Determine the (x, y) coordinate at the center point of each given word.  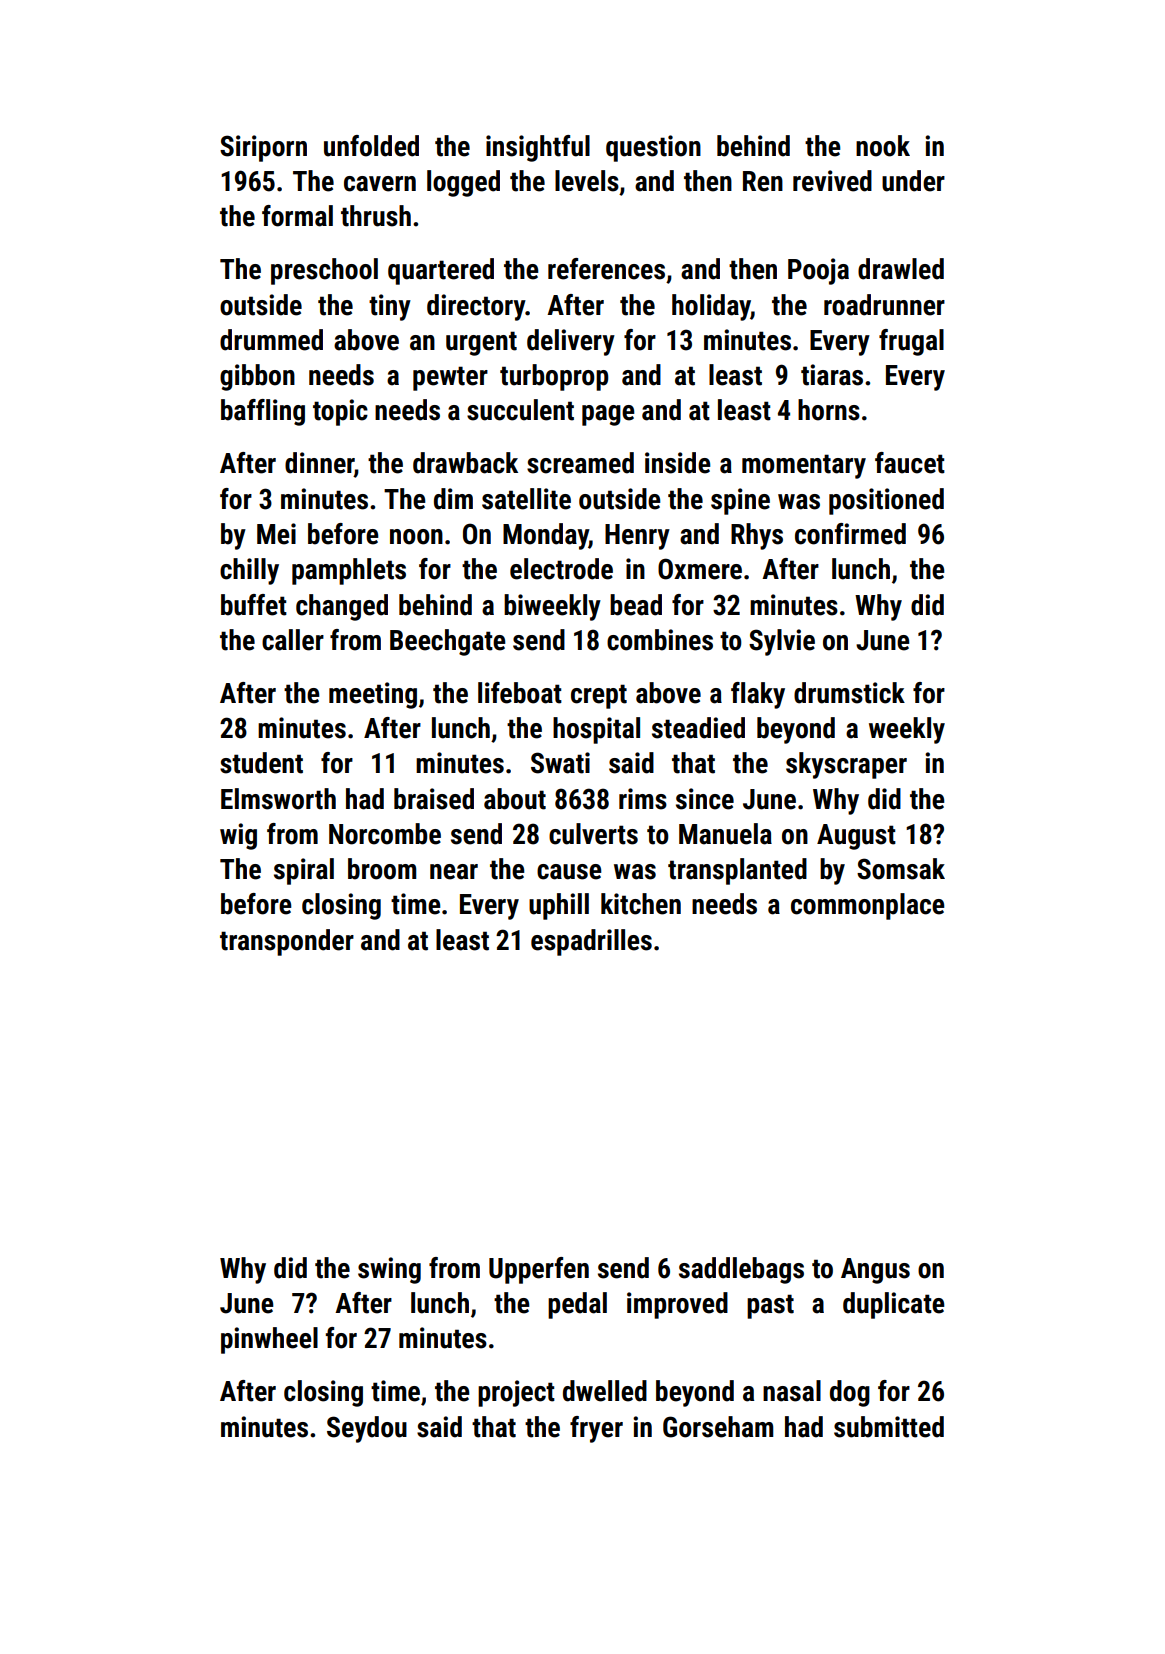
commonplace (868, 906)
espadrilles (591, 942)
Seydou (367, 1429)
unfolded (371, 146)
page (608, 415)
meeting (373, 695)
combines (660, 640)
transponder (287, 942)
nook (883, 146)
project (516, 1393)
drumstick (849, 693)
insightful (538, 148)
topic (340, 412)
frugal (911, 342)
